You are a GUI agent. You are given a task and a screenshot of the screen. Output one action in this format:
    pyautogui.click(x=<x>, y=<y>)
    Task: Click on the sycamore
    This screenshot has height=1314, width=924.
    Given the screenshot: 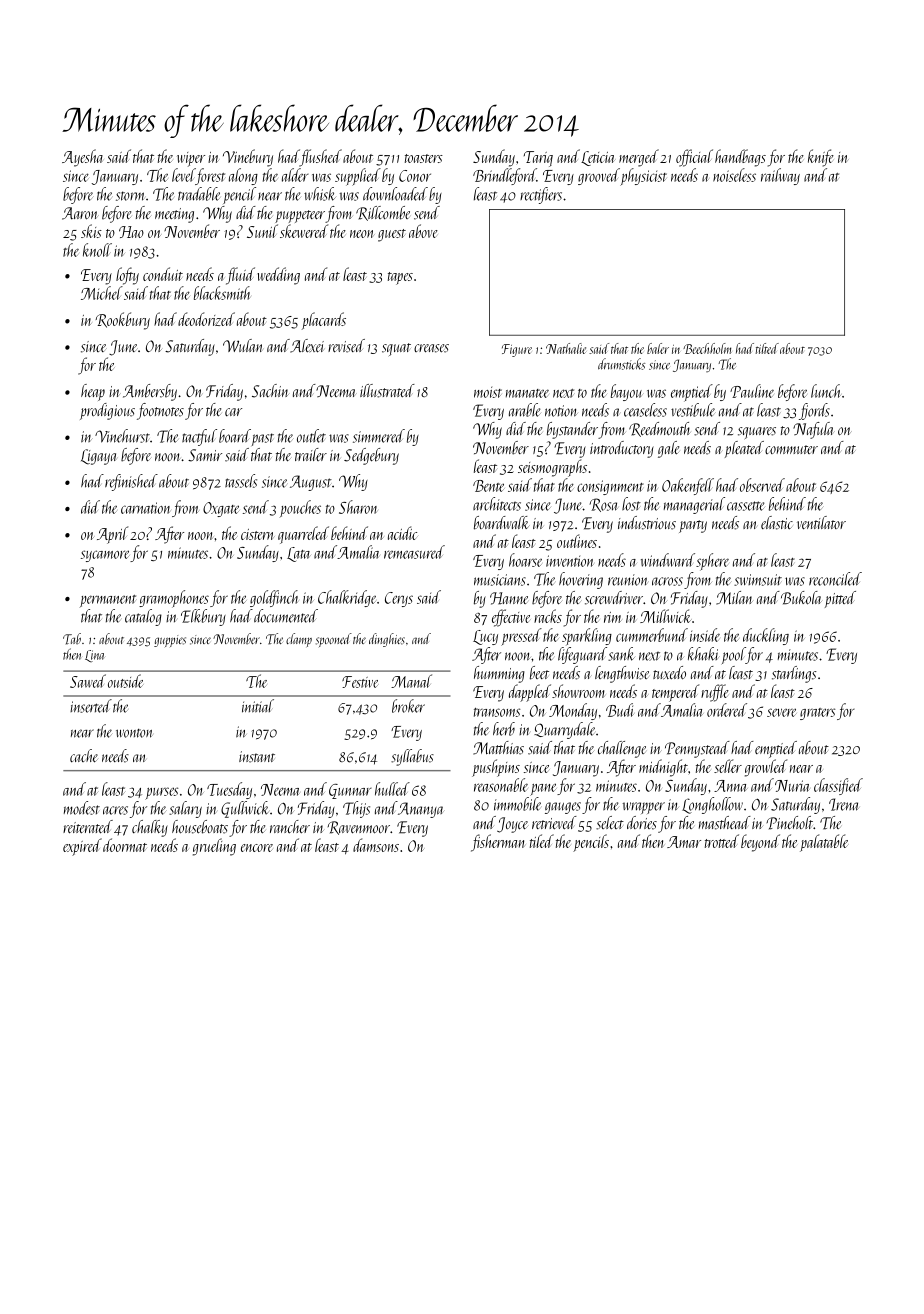 What is the action you would take?
    pyautogui.click(x=105, y=556)
